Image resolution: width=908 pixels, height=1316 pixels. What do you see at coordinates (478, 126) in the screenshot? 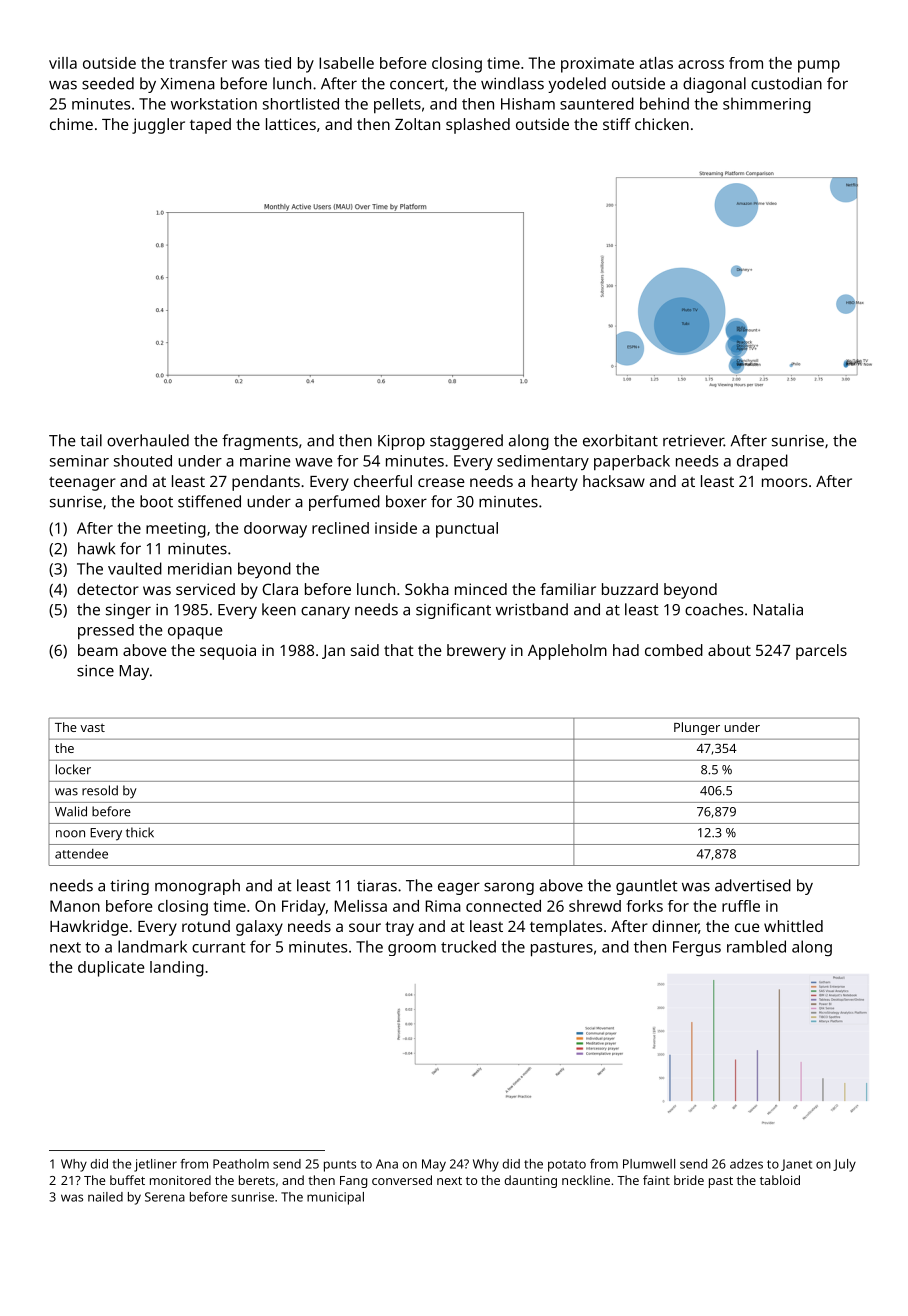
I see `splashed` at bounding box center [478, 126].
